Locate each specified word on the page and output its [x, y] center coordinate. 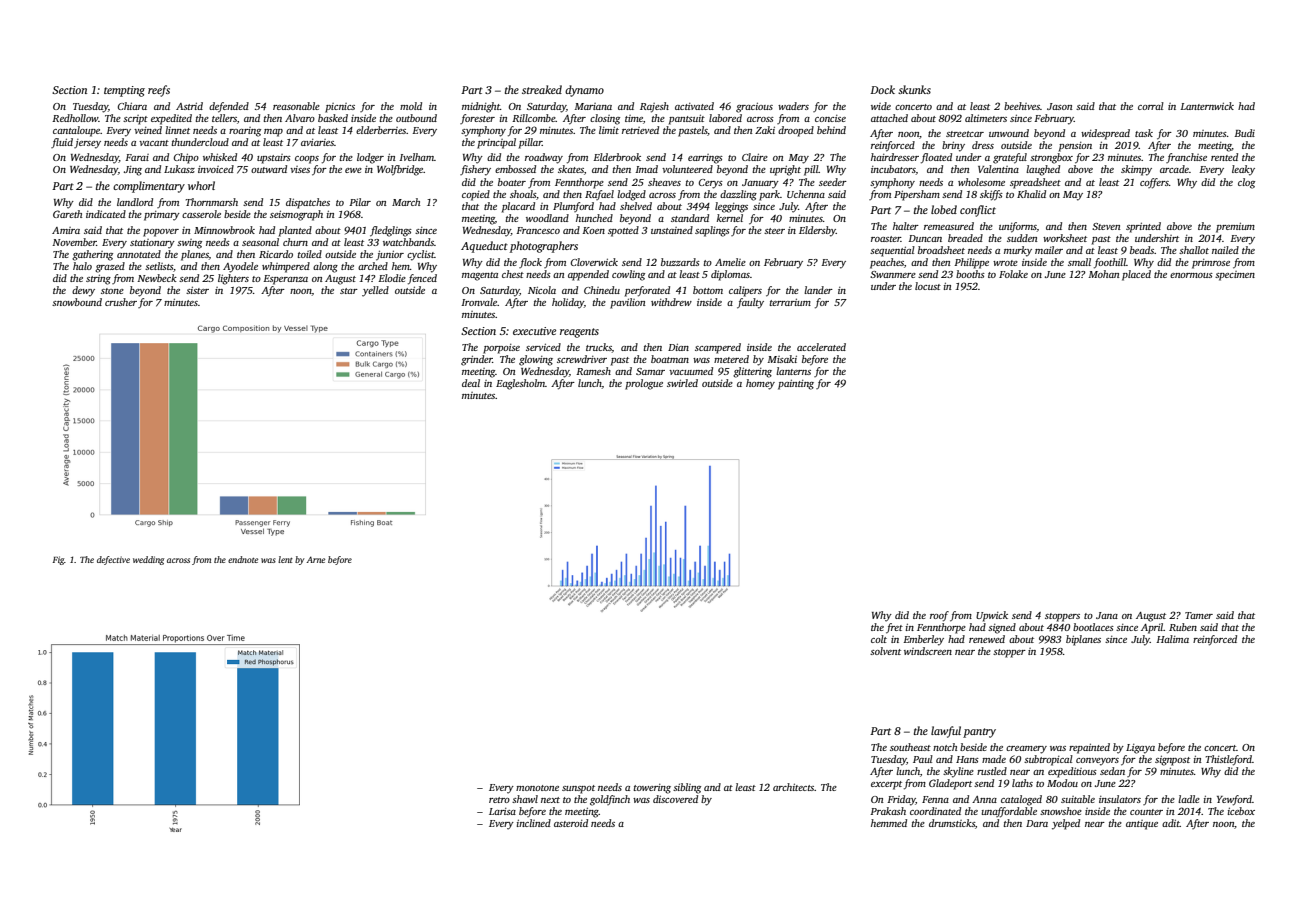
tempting [124, 91]
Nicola [542, 290]
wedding [148, 560]
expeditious [1072, 772]
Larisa [502, 811]
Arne [315, 559]
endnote [243, 559]
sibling [687, 788]
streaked [542, 89]
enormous [1191, 275]
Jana [1107, 615]
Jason [1060, 106]
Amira [66, 230]
